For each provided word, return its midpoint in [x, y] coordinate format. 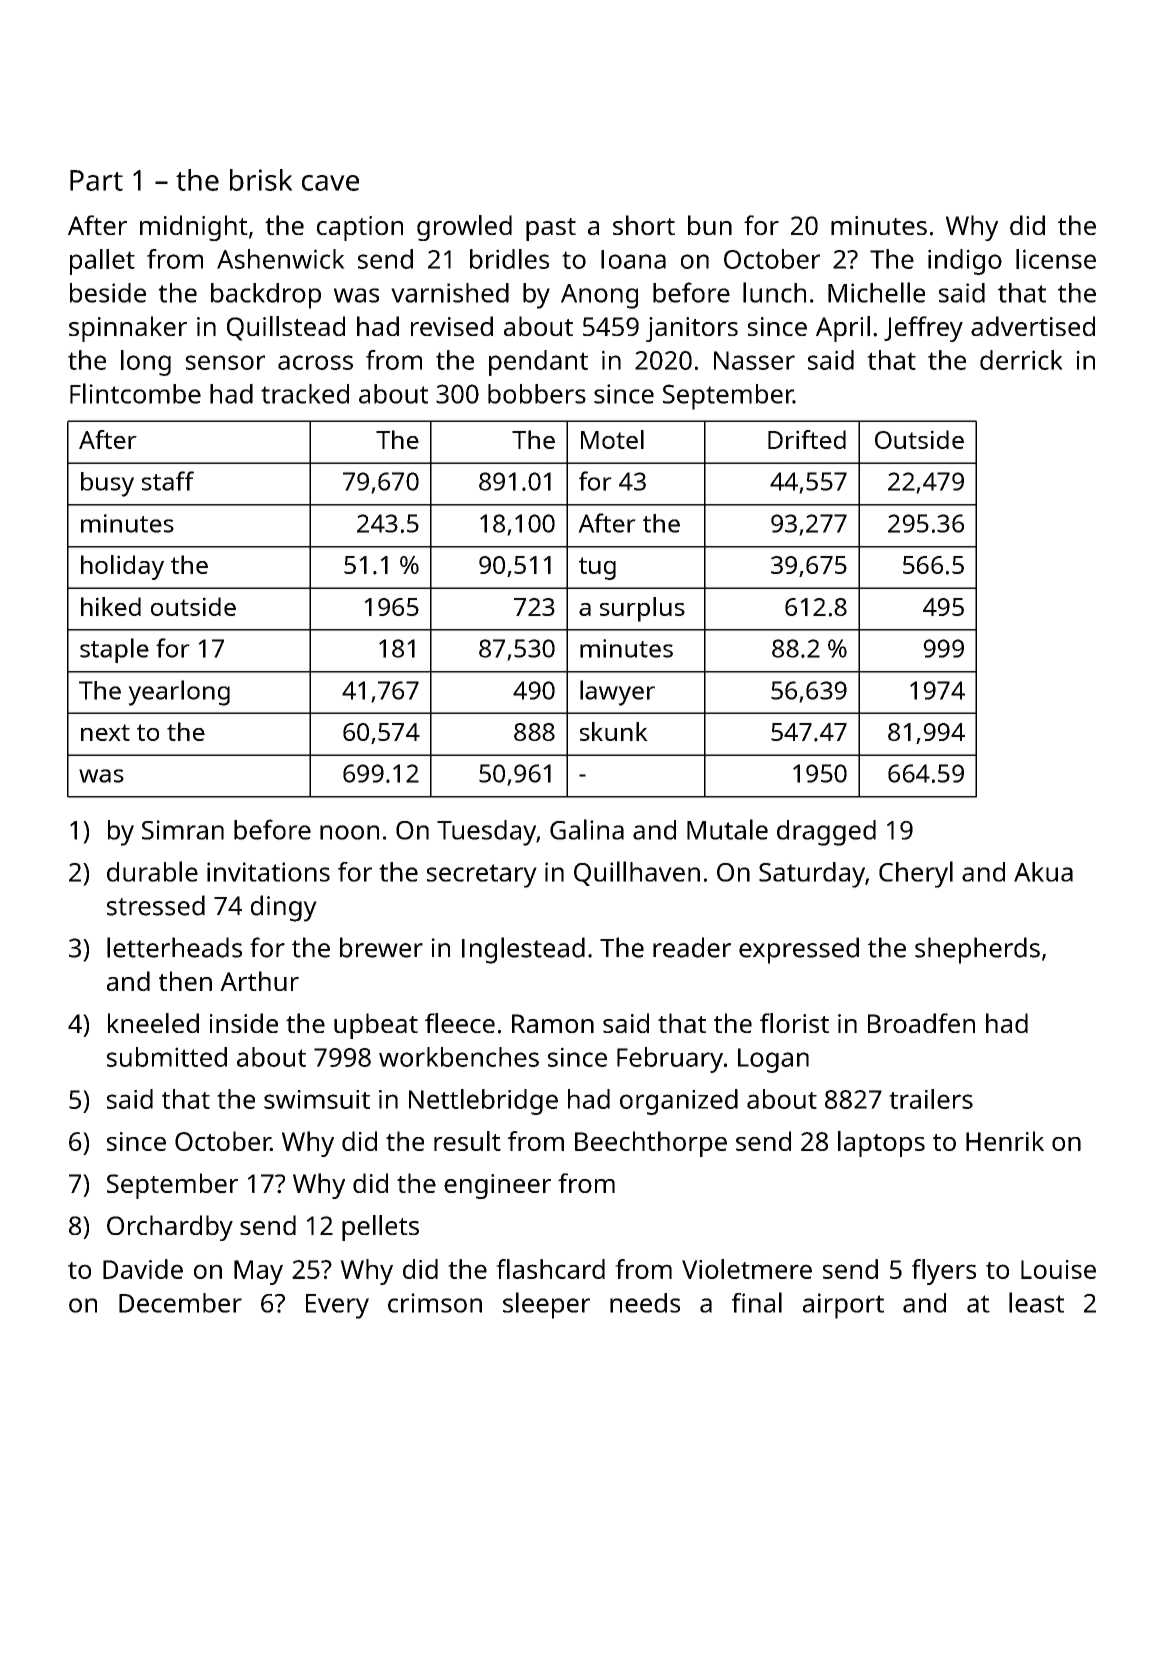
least [1036, 1302]
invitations [268, 872]
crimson [435, 1303]
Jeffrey [923, 329]
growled [464, 228]
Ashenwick [281, 259]
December [180, 1303]
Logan [773, 1060]
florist [794, 1023]
